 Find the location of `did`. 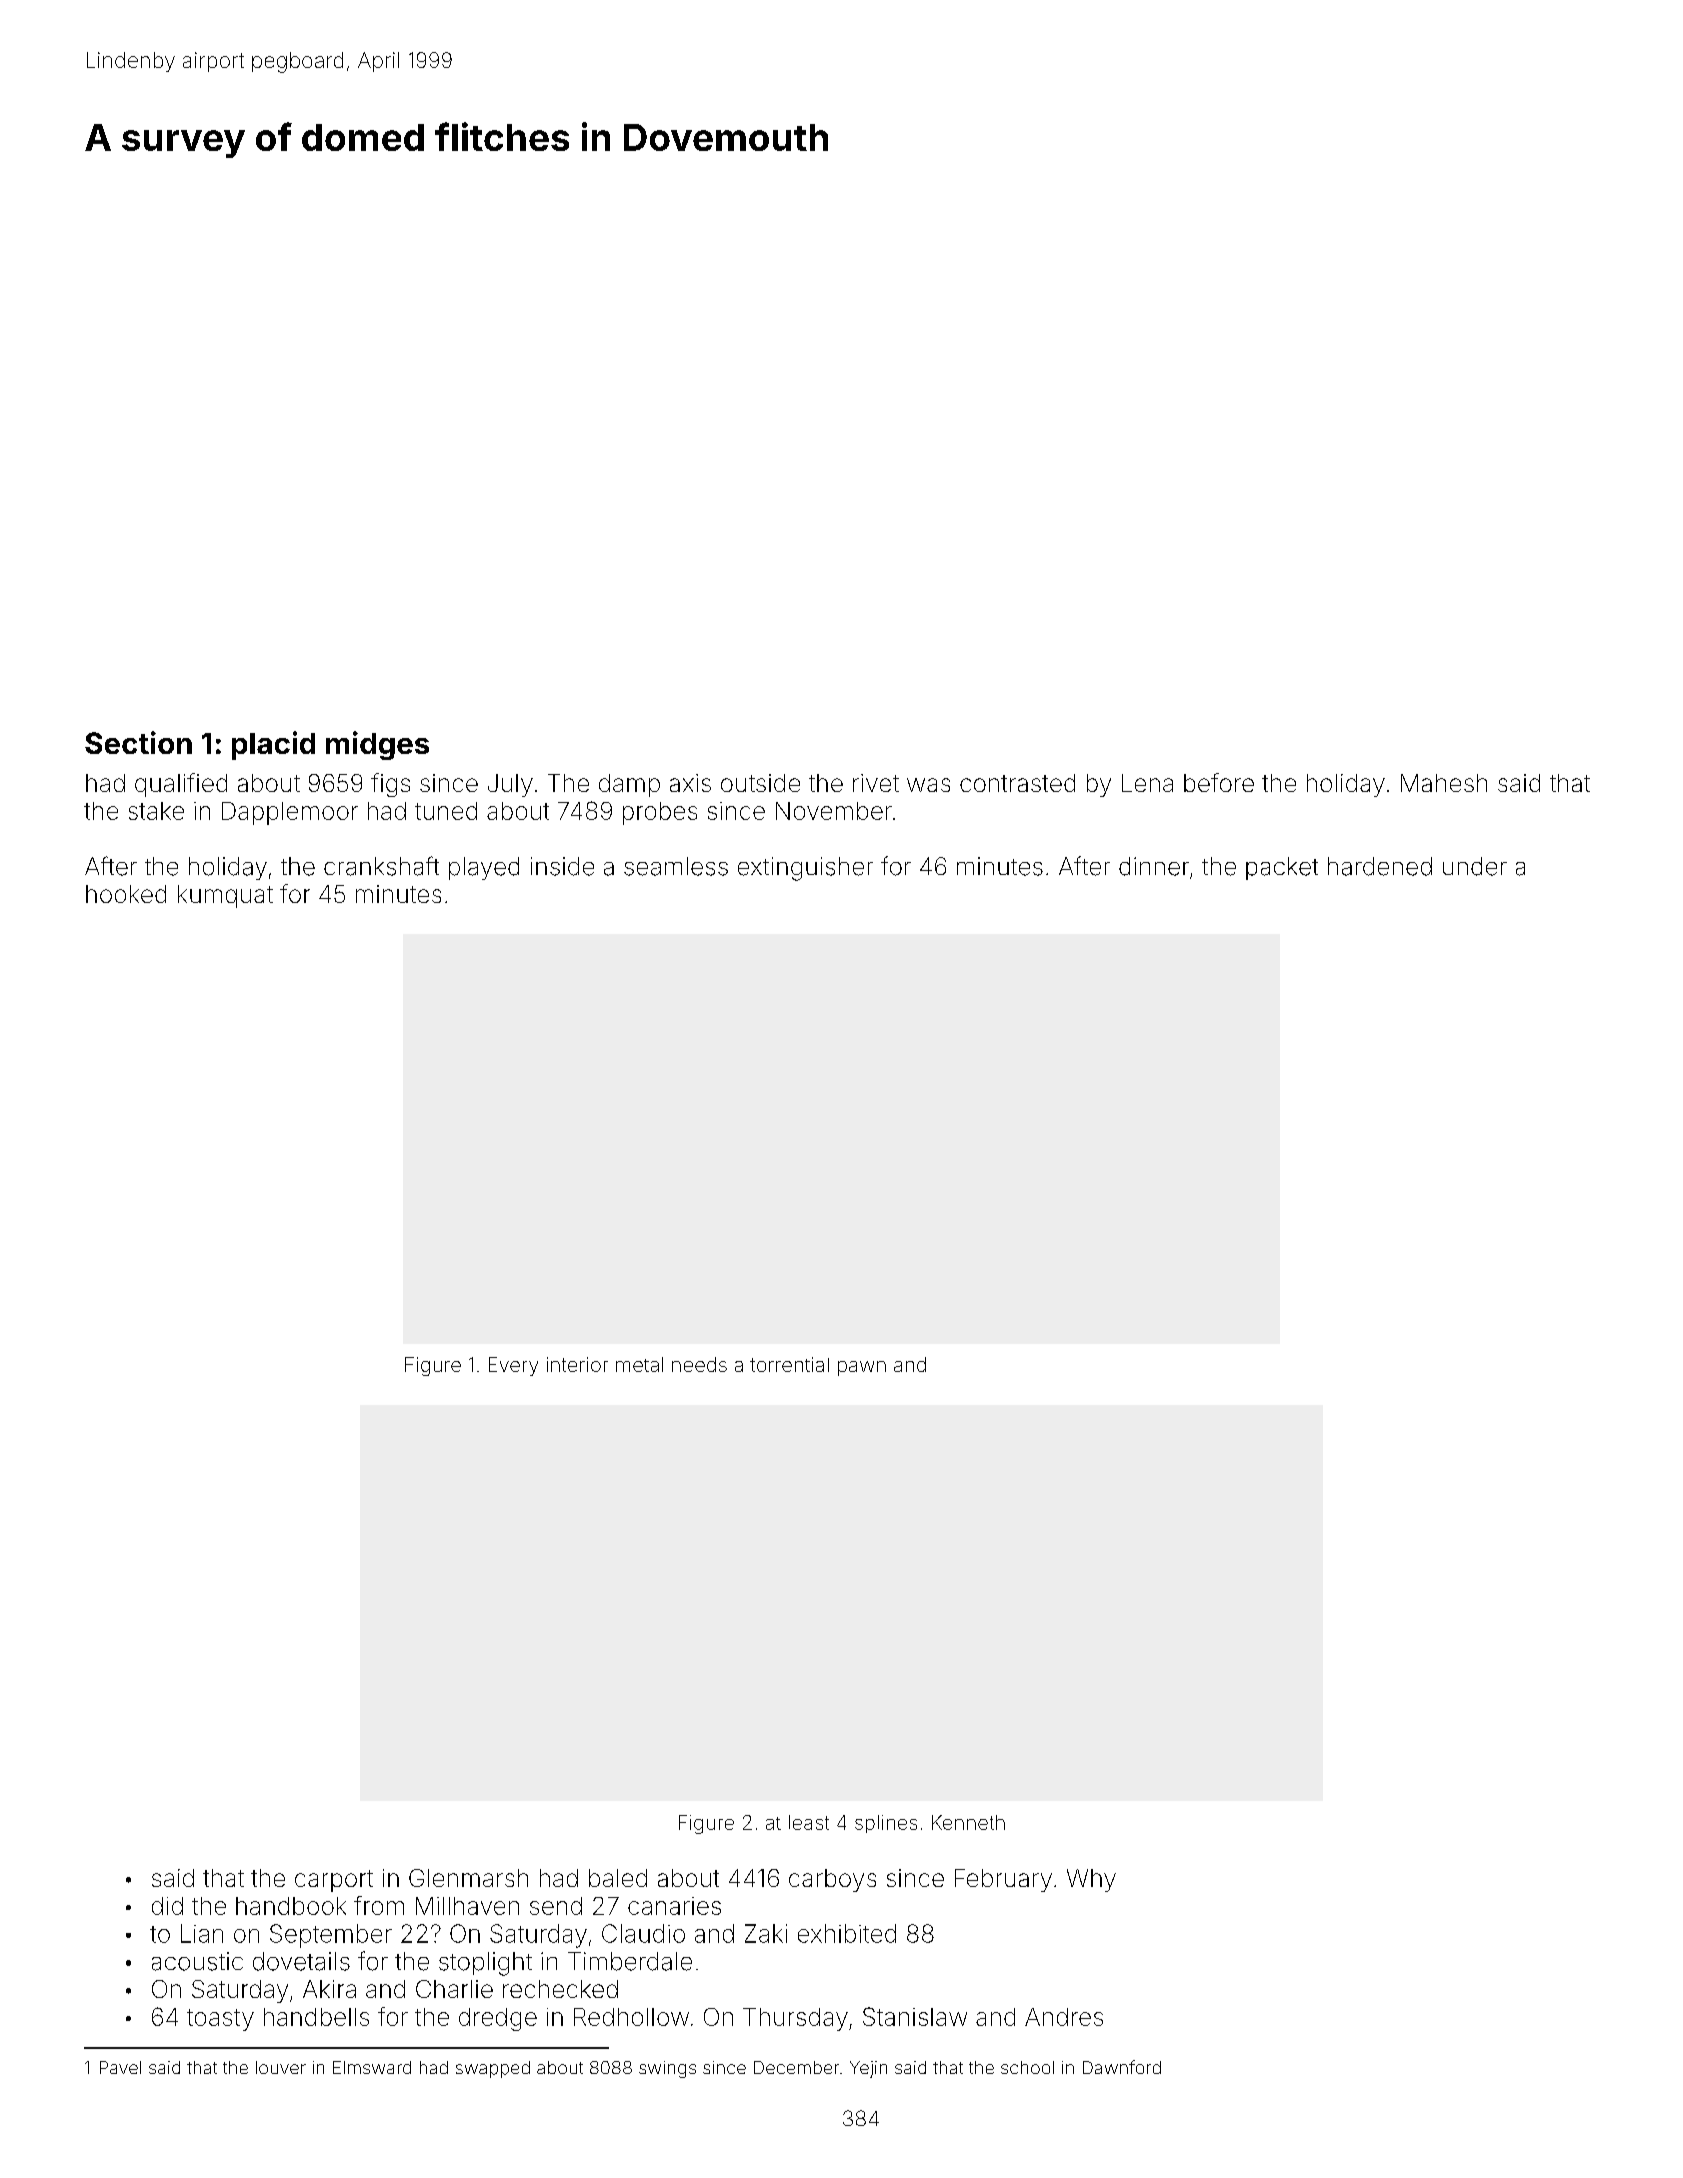

did is located at coordinates (167, 1906).
